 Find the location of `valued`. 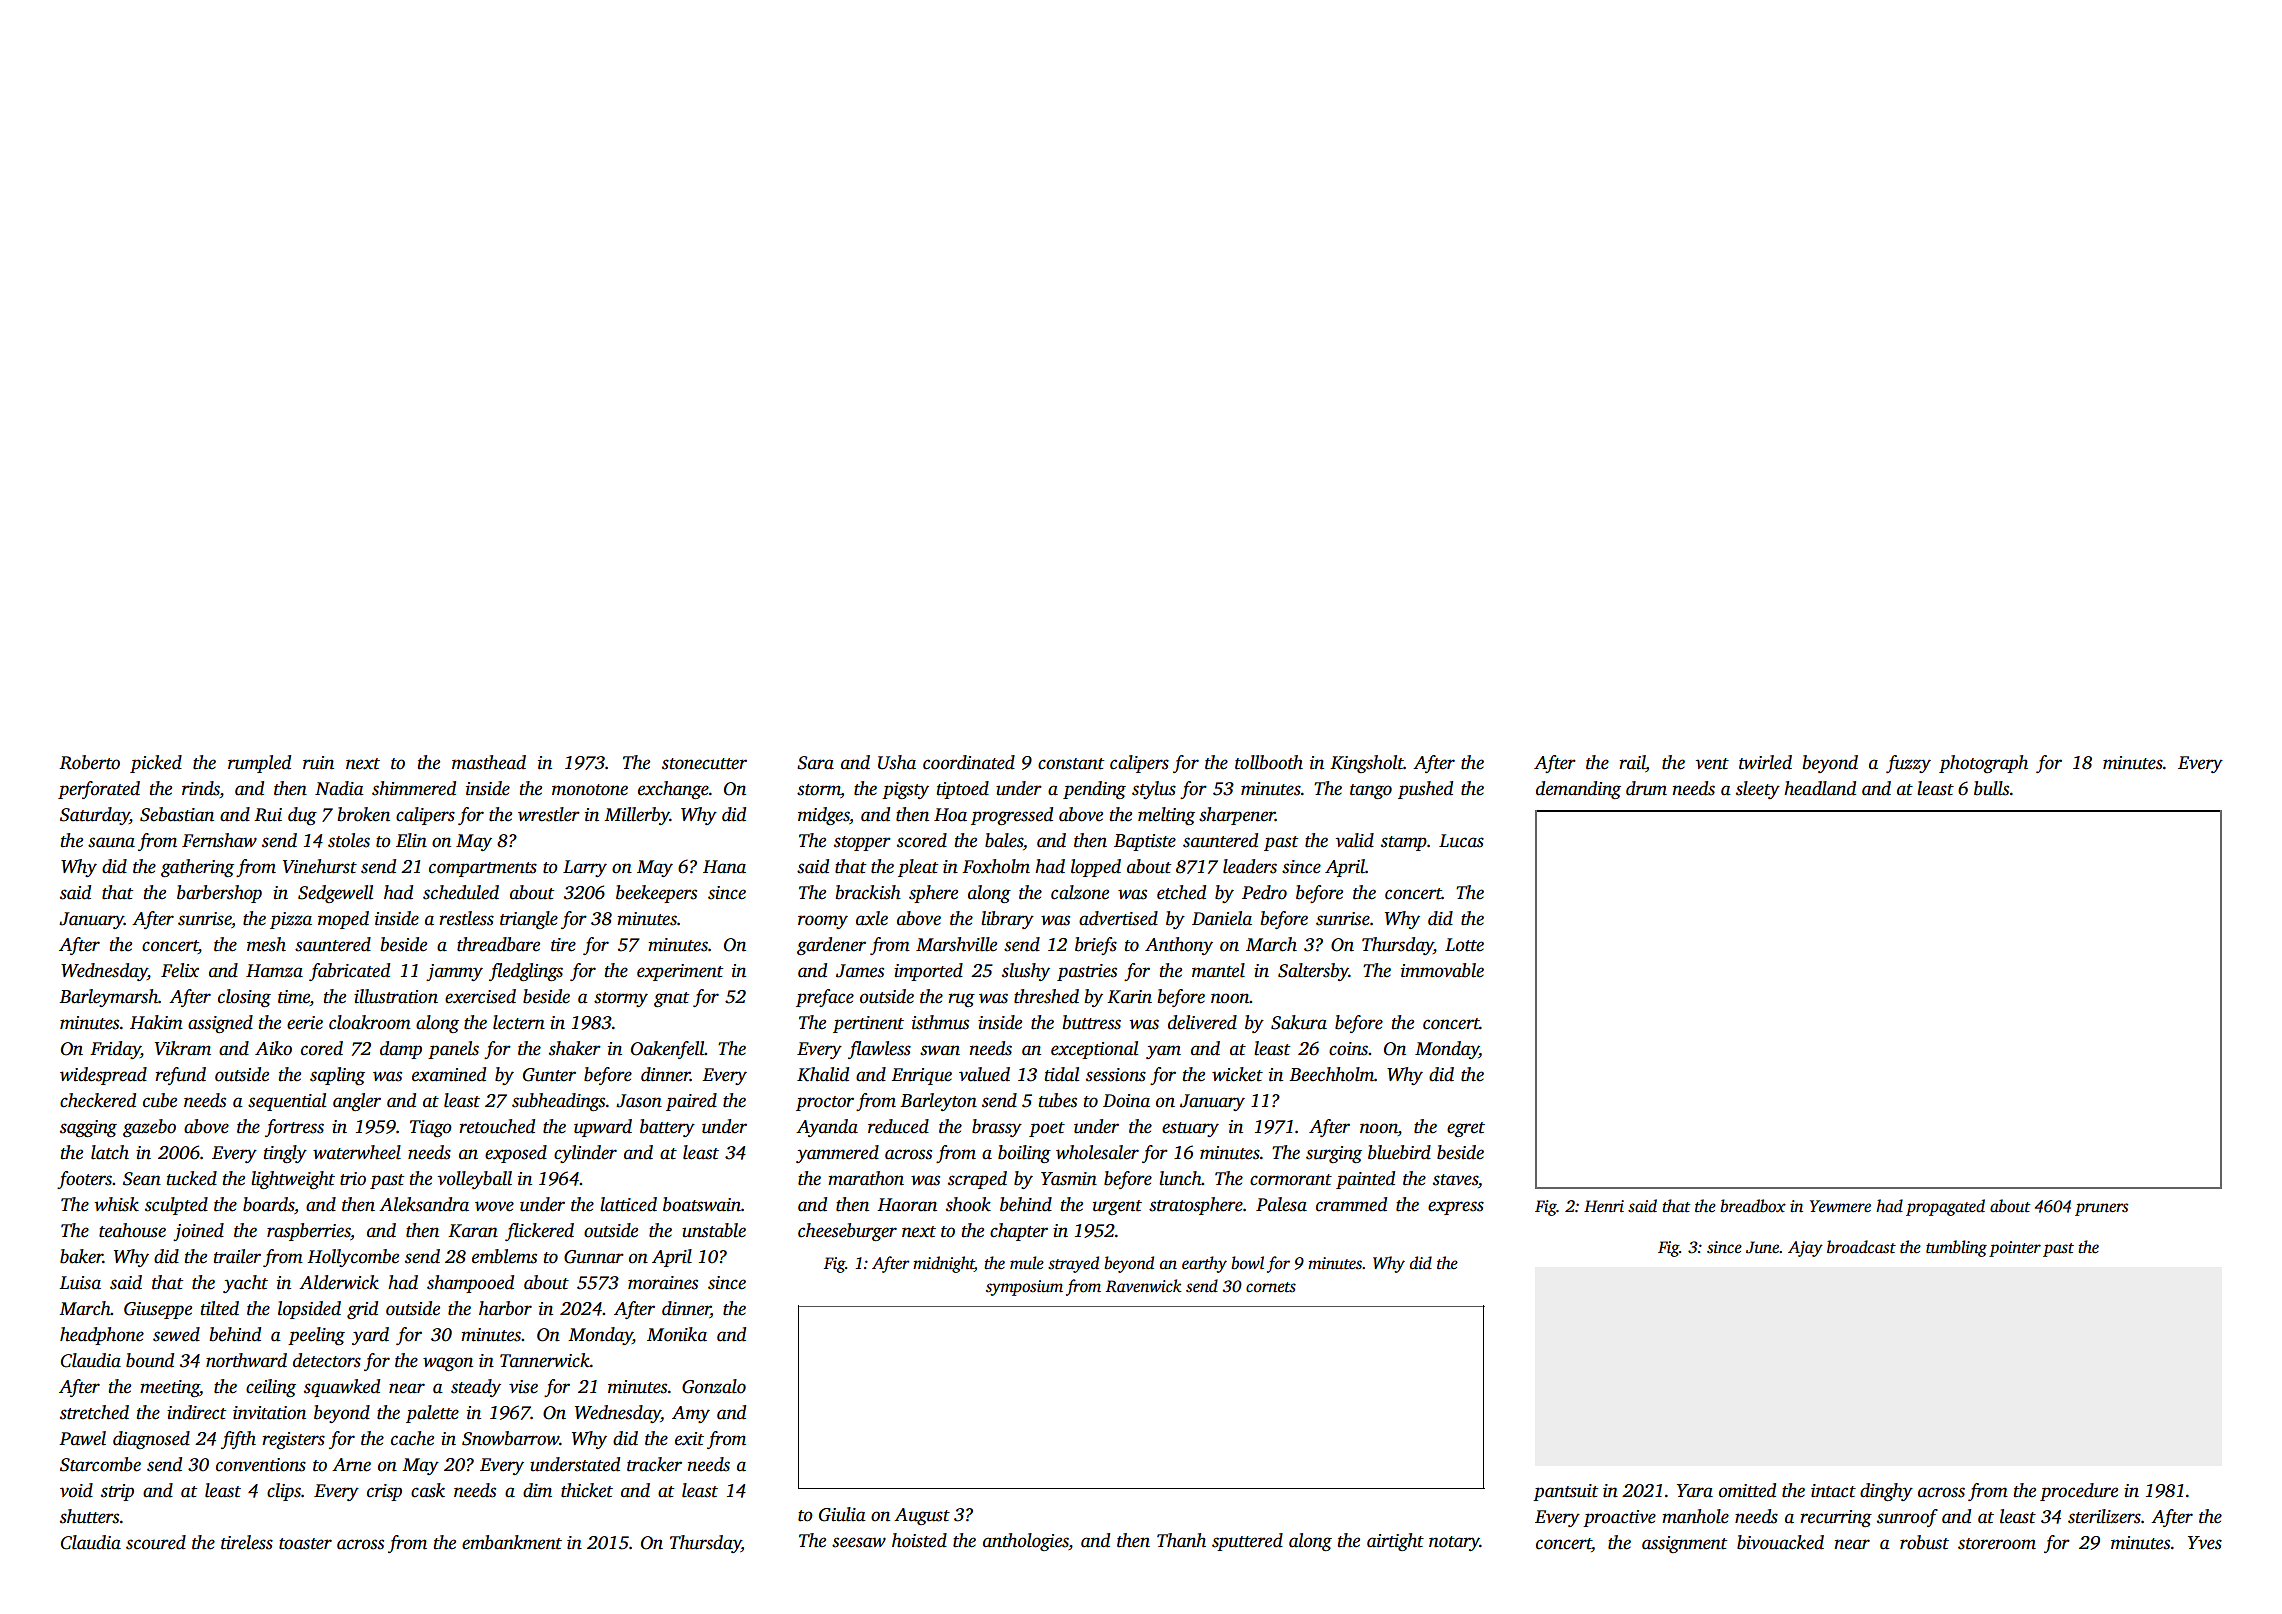

valued is located at coordinates (984, 1074).
